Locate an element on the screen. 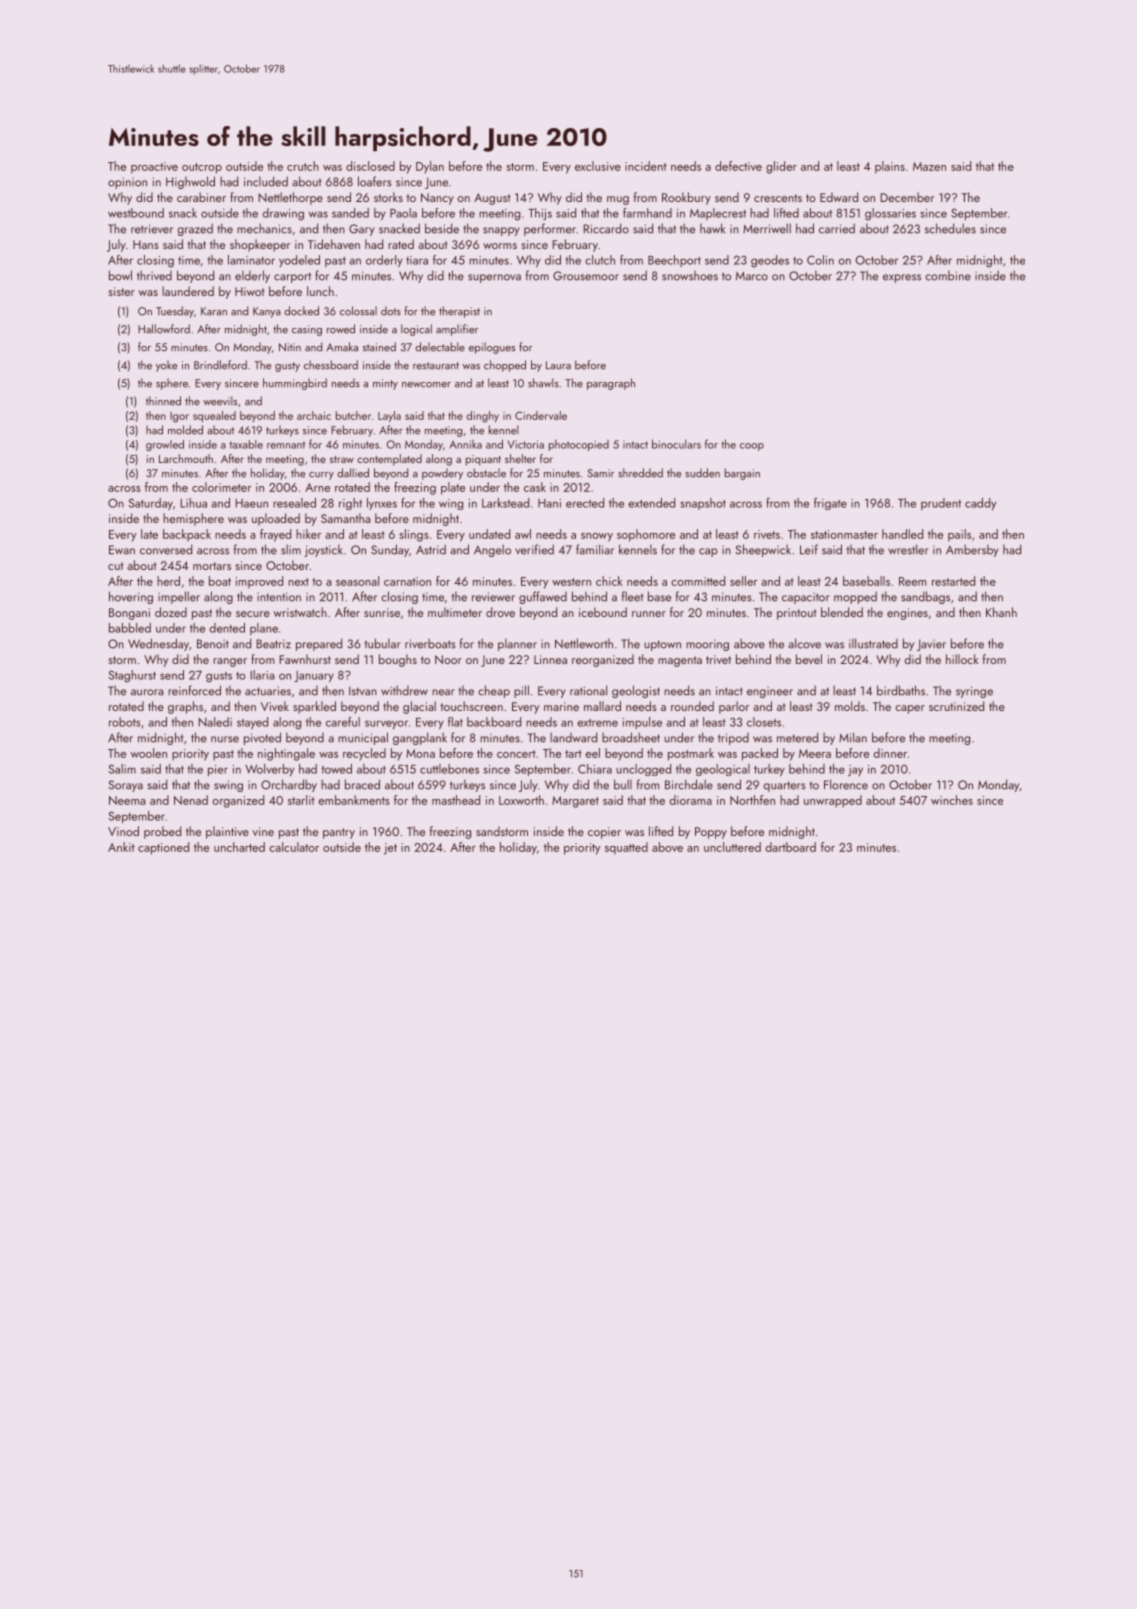 The width and height of the screenshot is (1137, 1609). caddy is located at coordinates (980, 504).
